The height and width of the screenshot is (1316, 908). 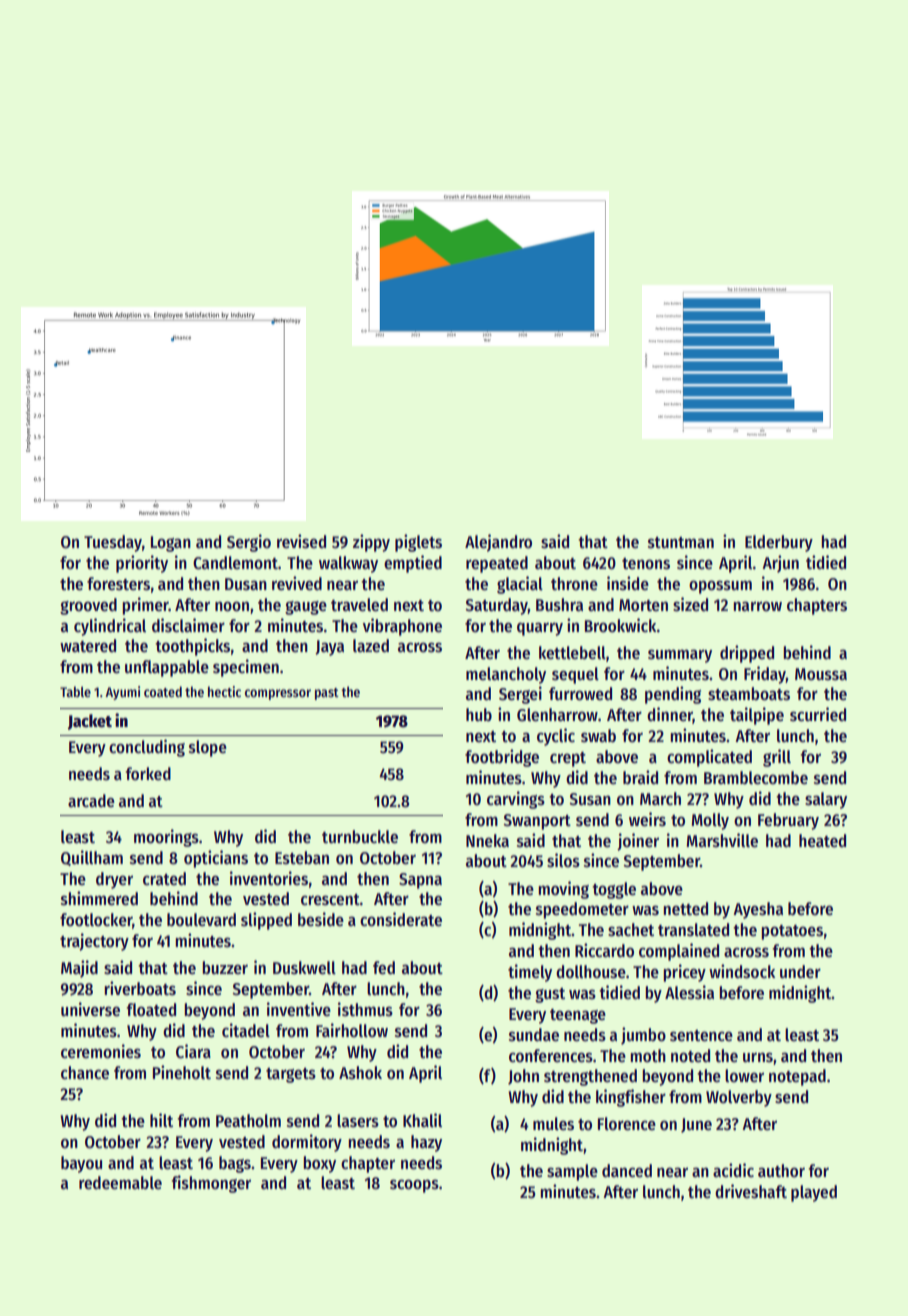 What do you see at coordinates (371, 646) in the screenshot?
I see `lazed` at bounding box center [371, 646].
